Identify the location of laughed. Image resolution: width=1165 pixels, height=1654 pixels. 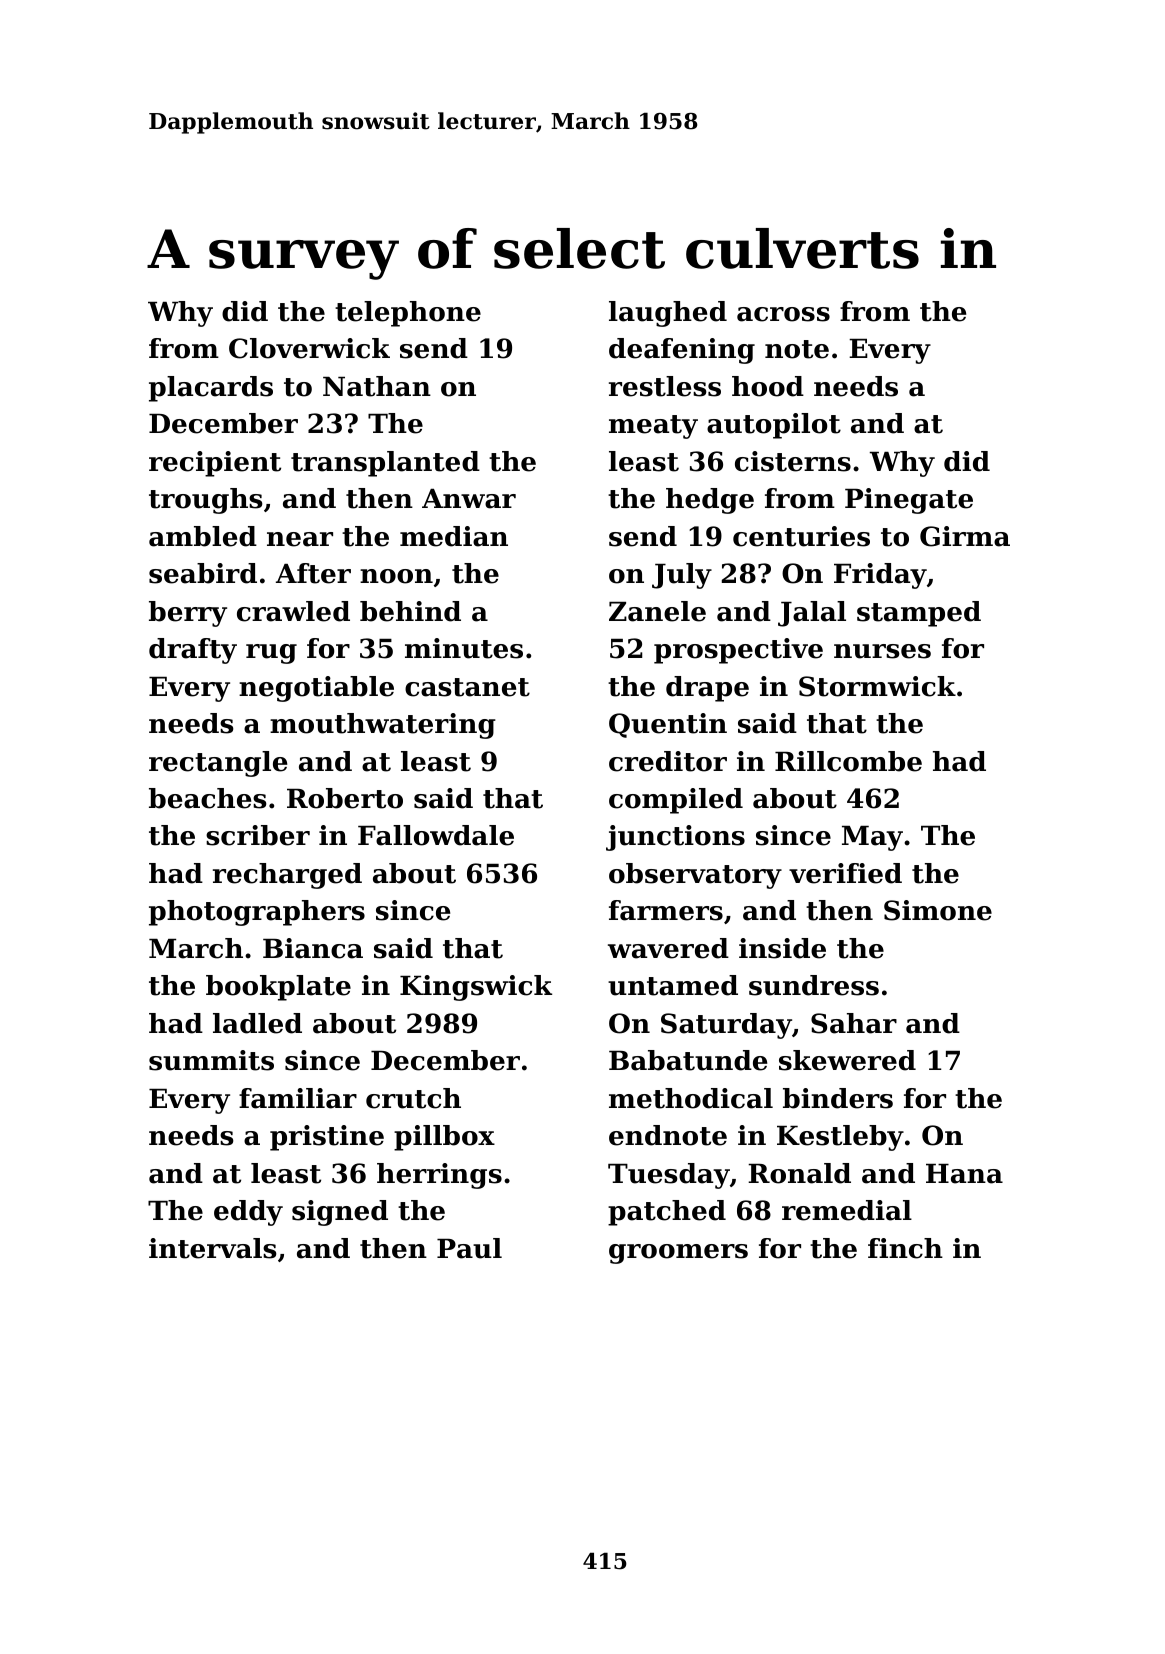
(668, 314).
